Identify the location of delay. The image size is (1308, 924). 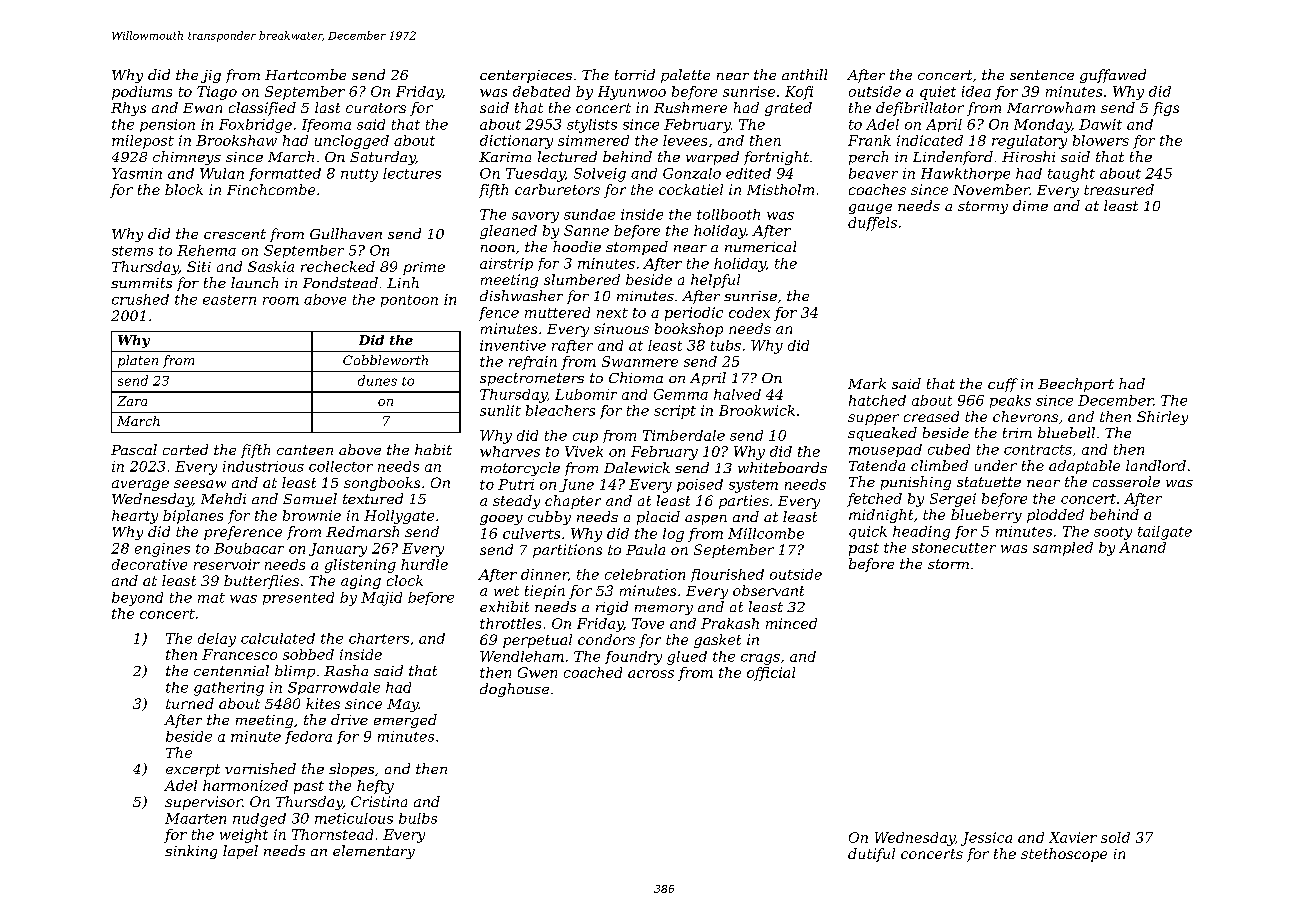
(217, 640).
